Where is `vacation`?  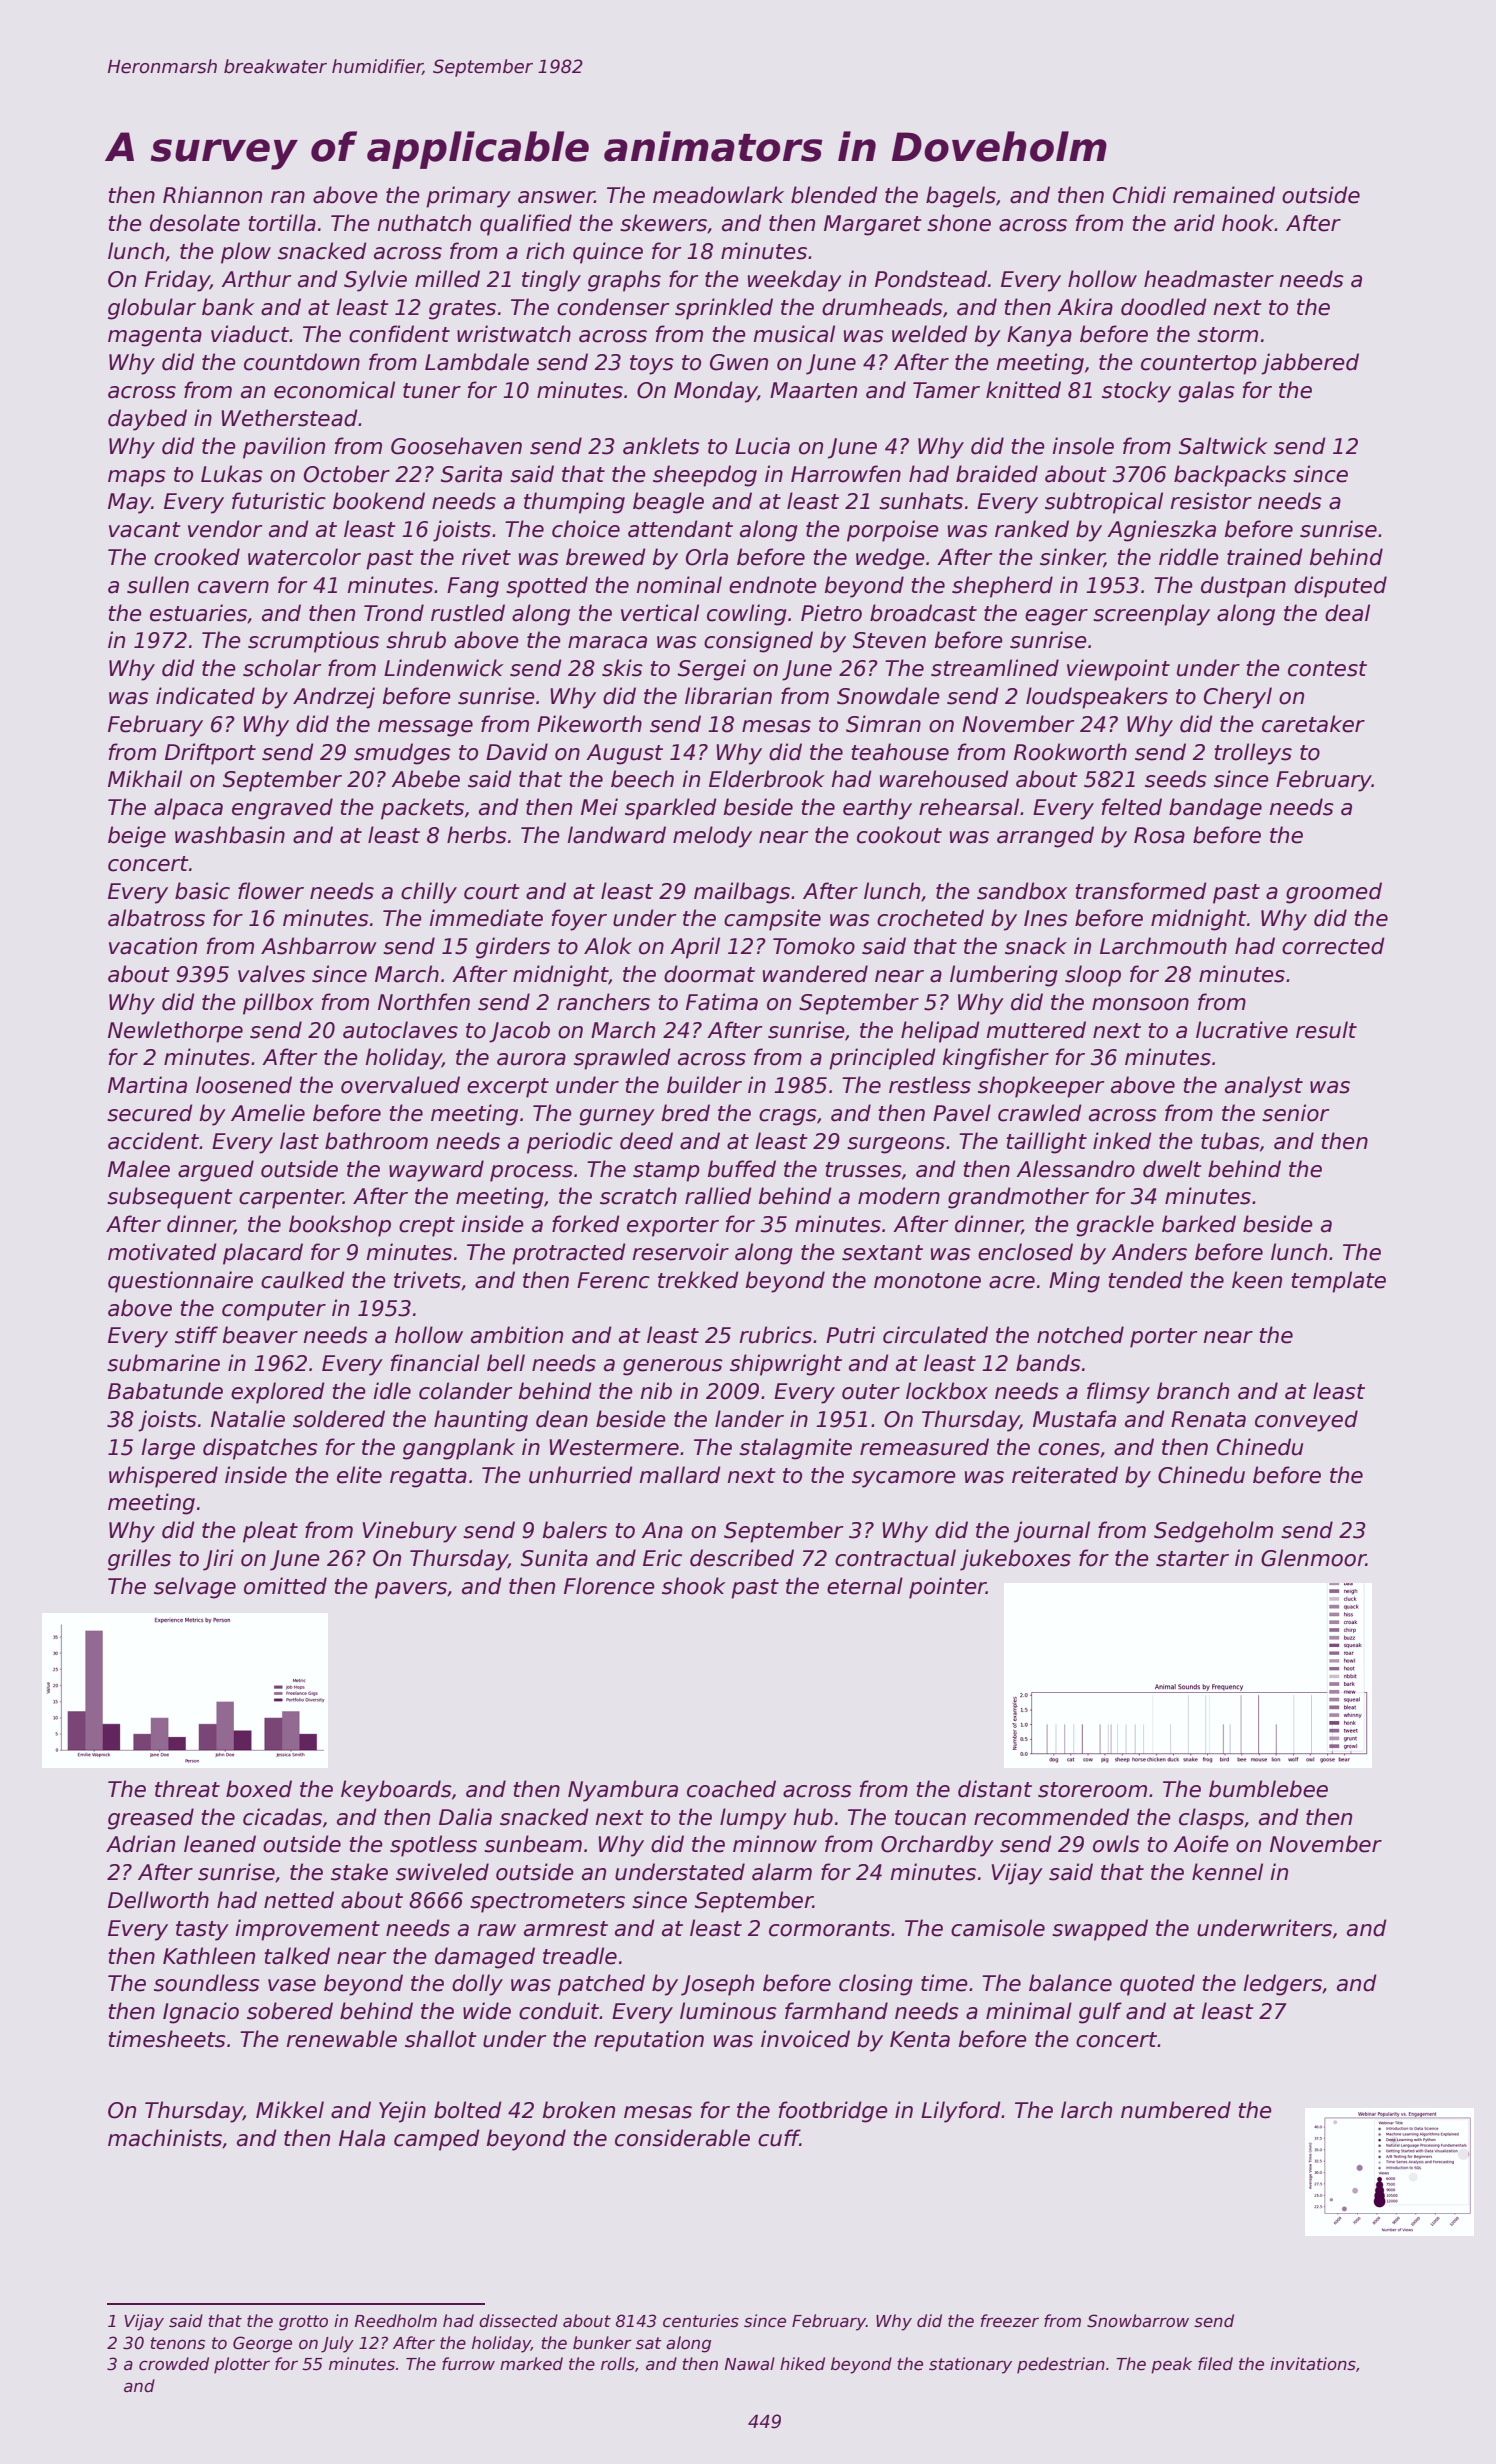
vacation is located at coordinates (153, 946).
